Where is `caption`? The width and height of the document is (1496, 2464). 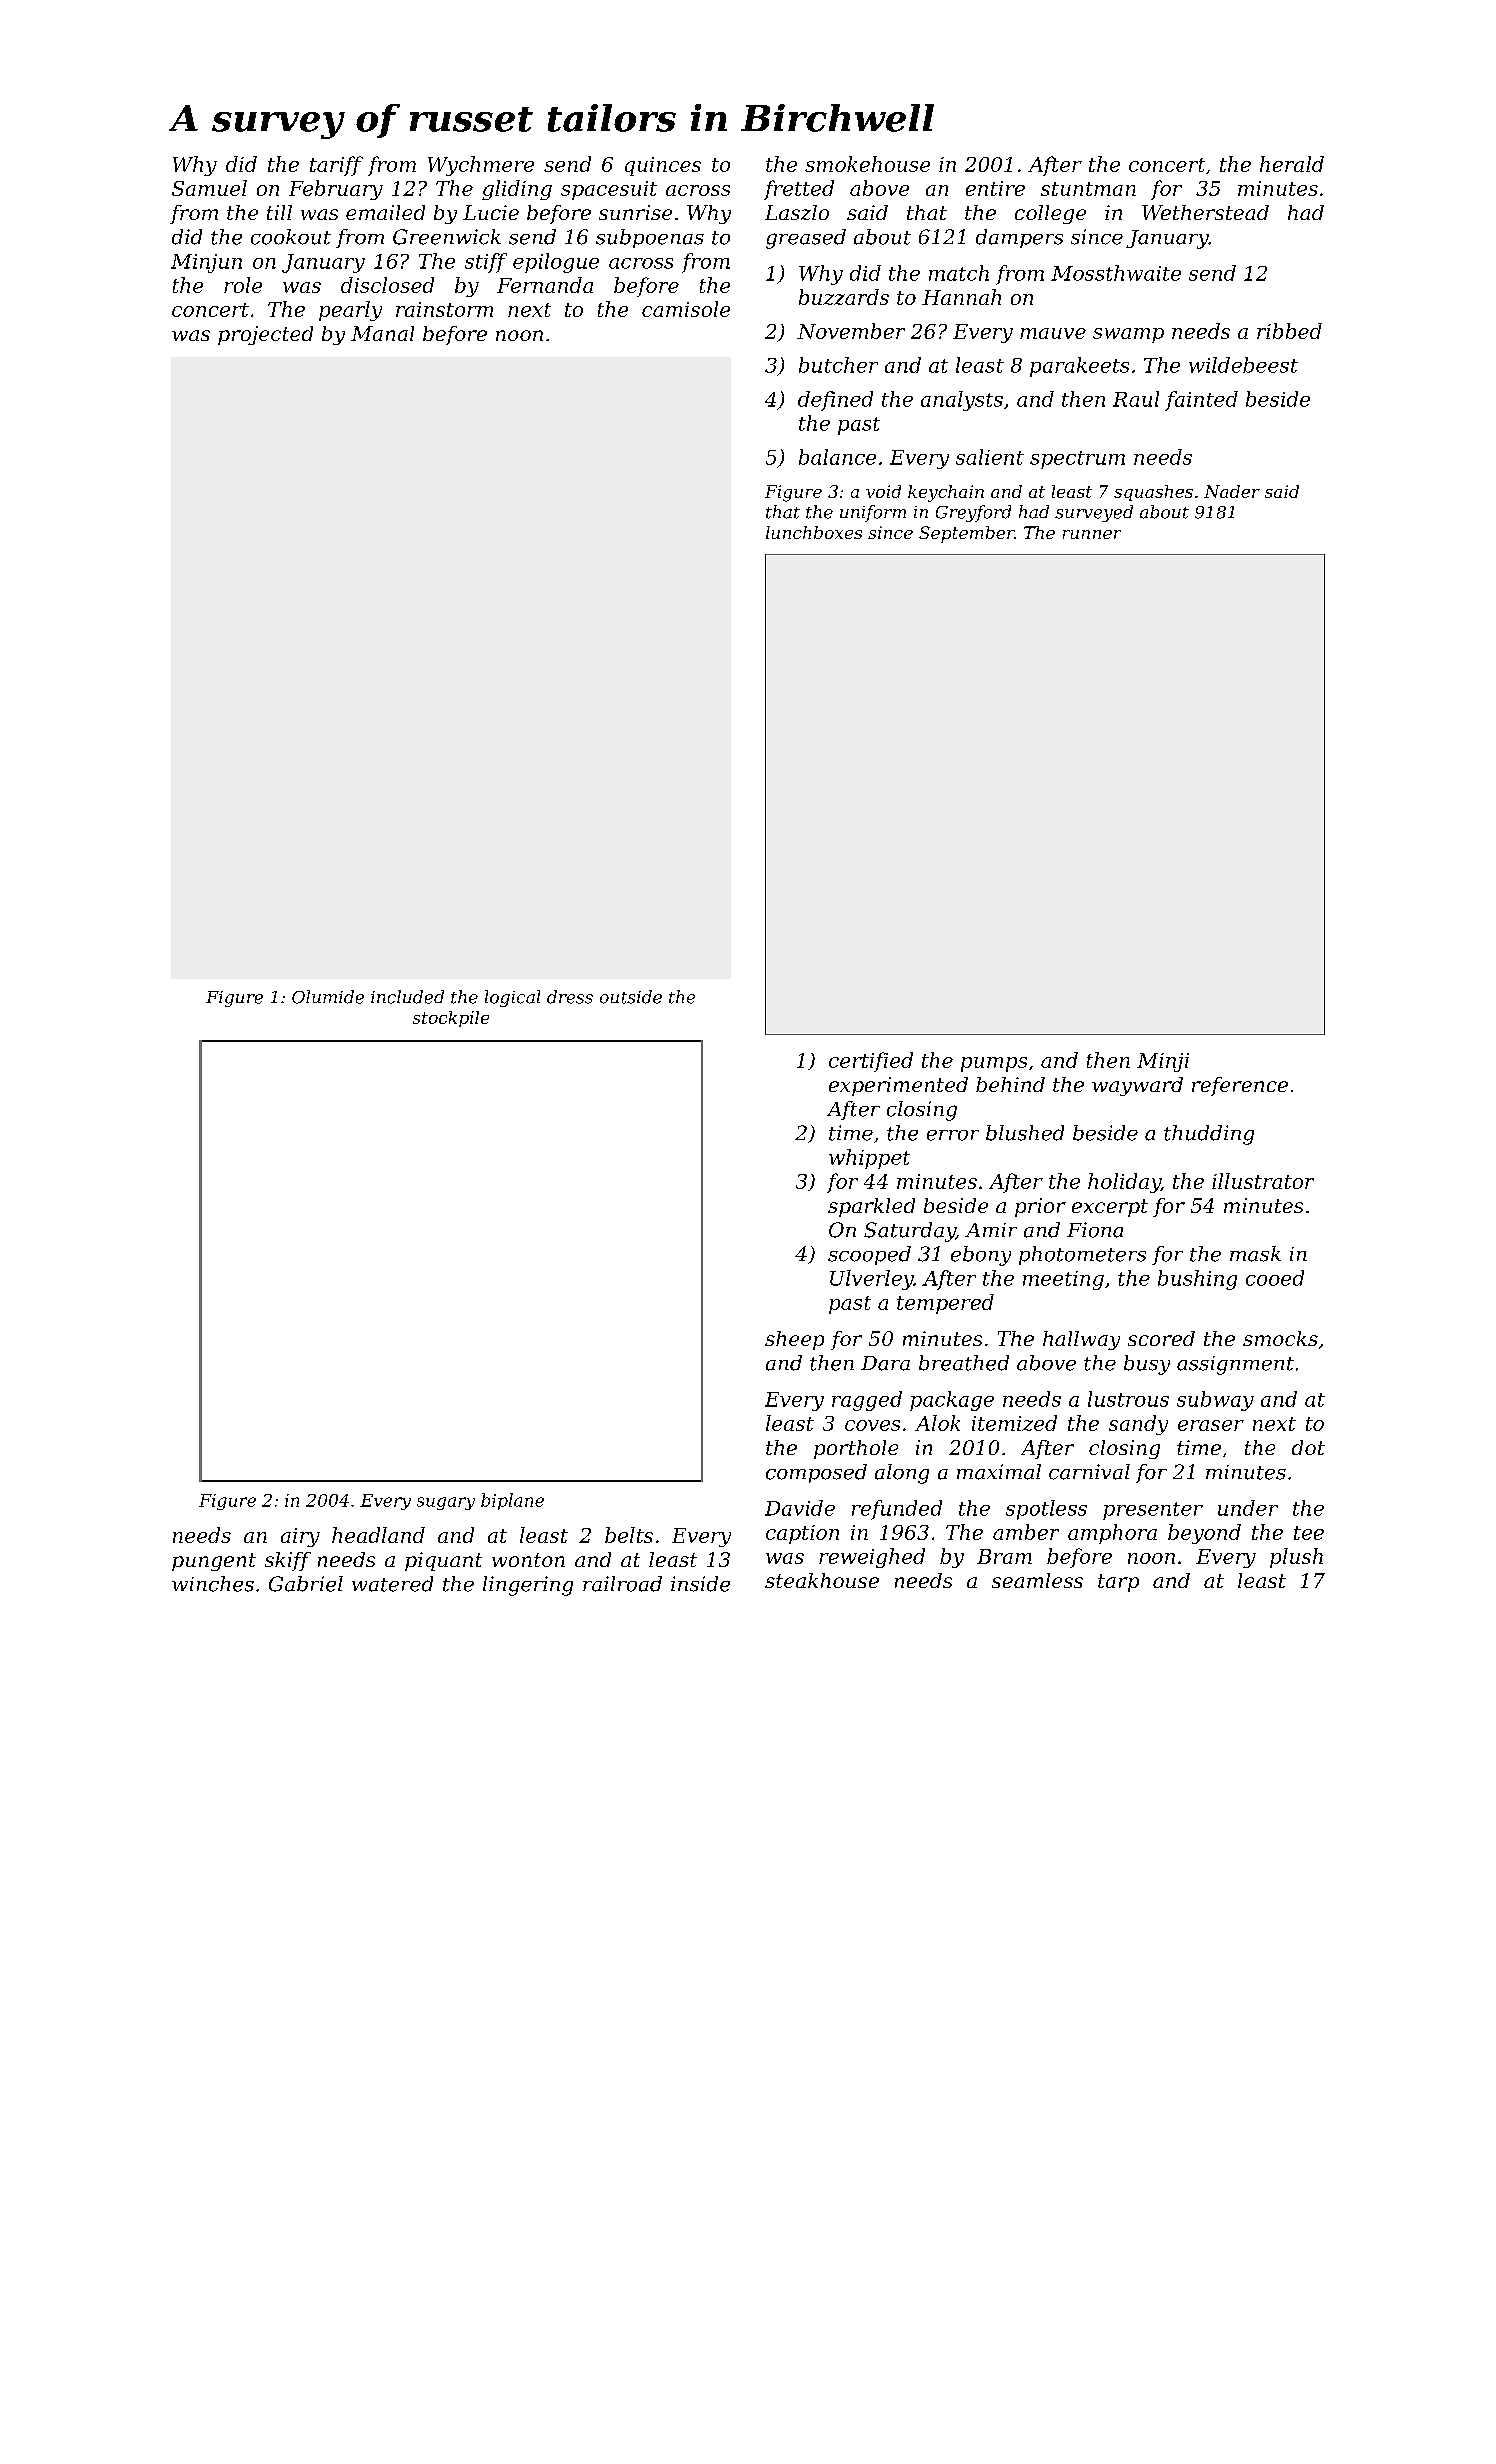
caption is located at coordinates (802, 1534).
